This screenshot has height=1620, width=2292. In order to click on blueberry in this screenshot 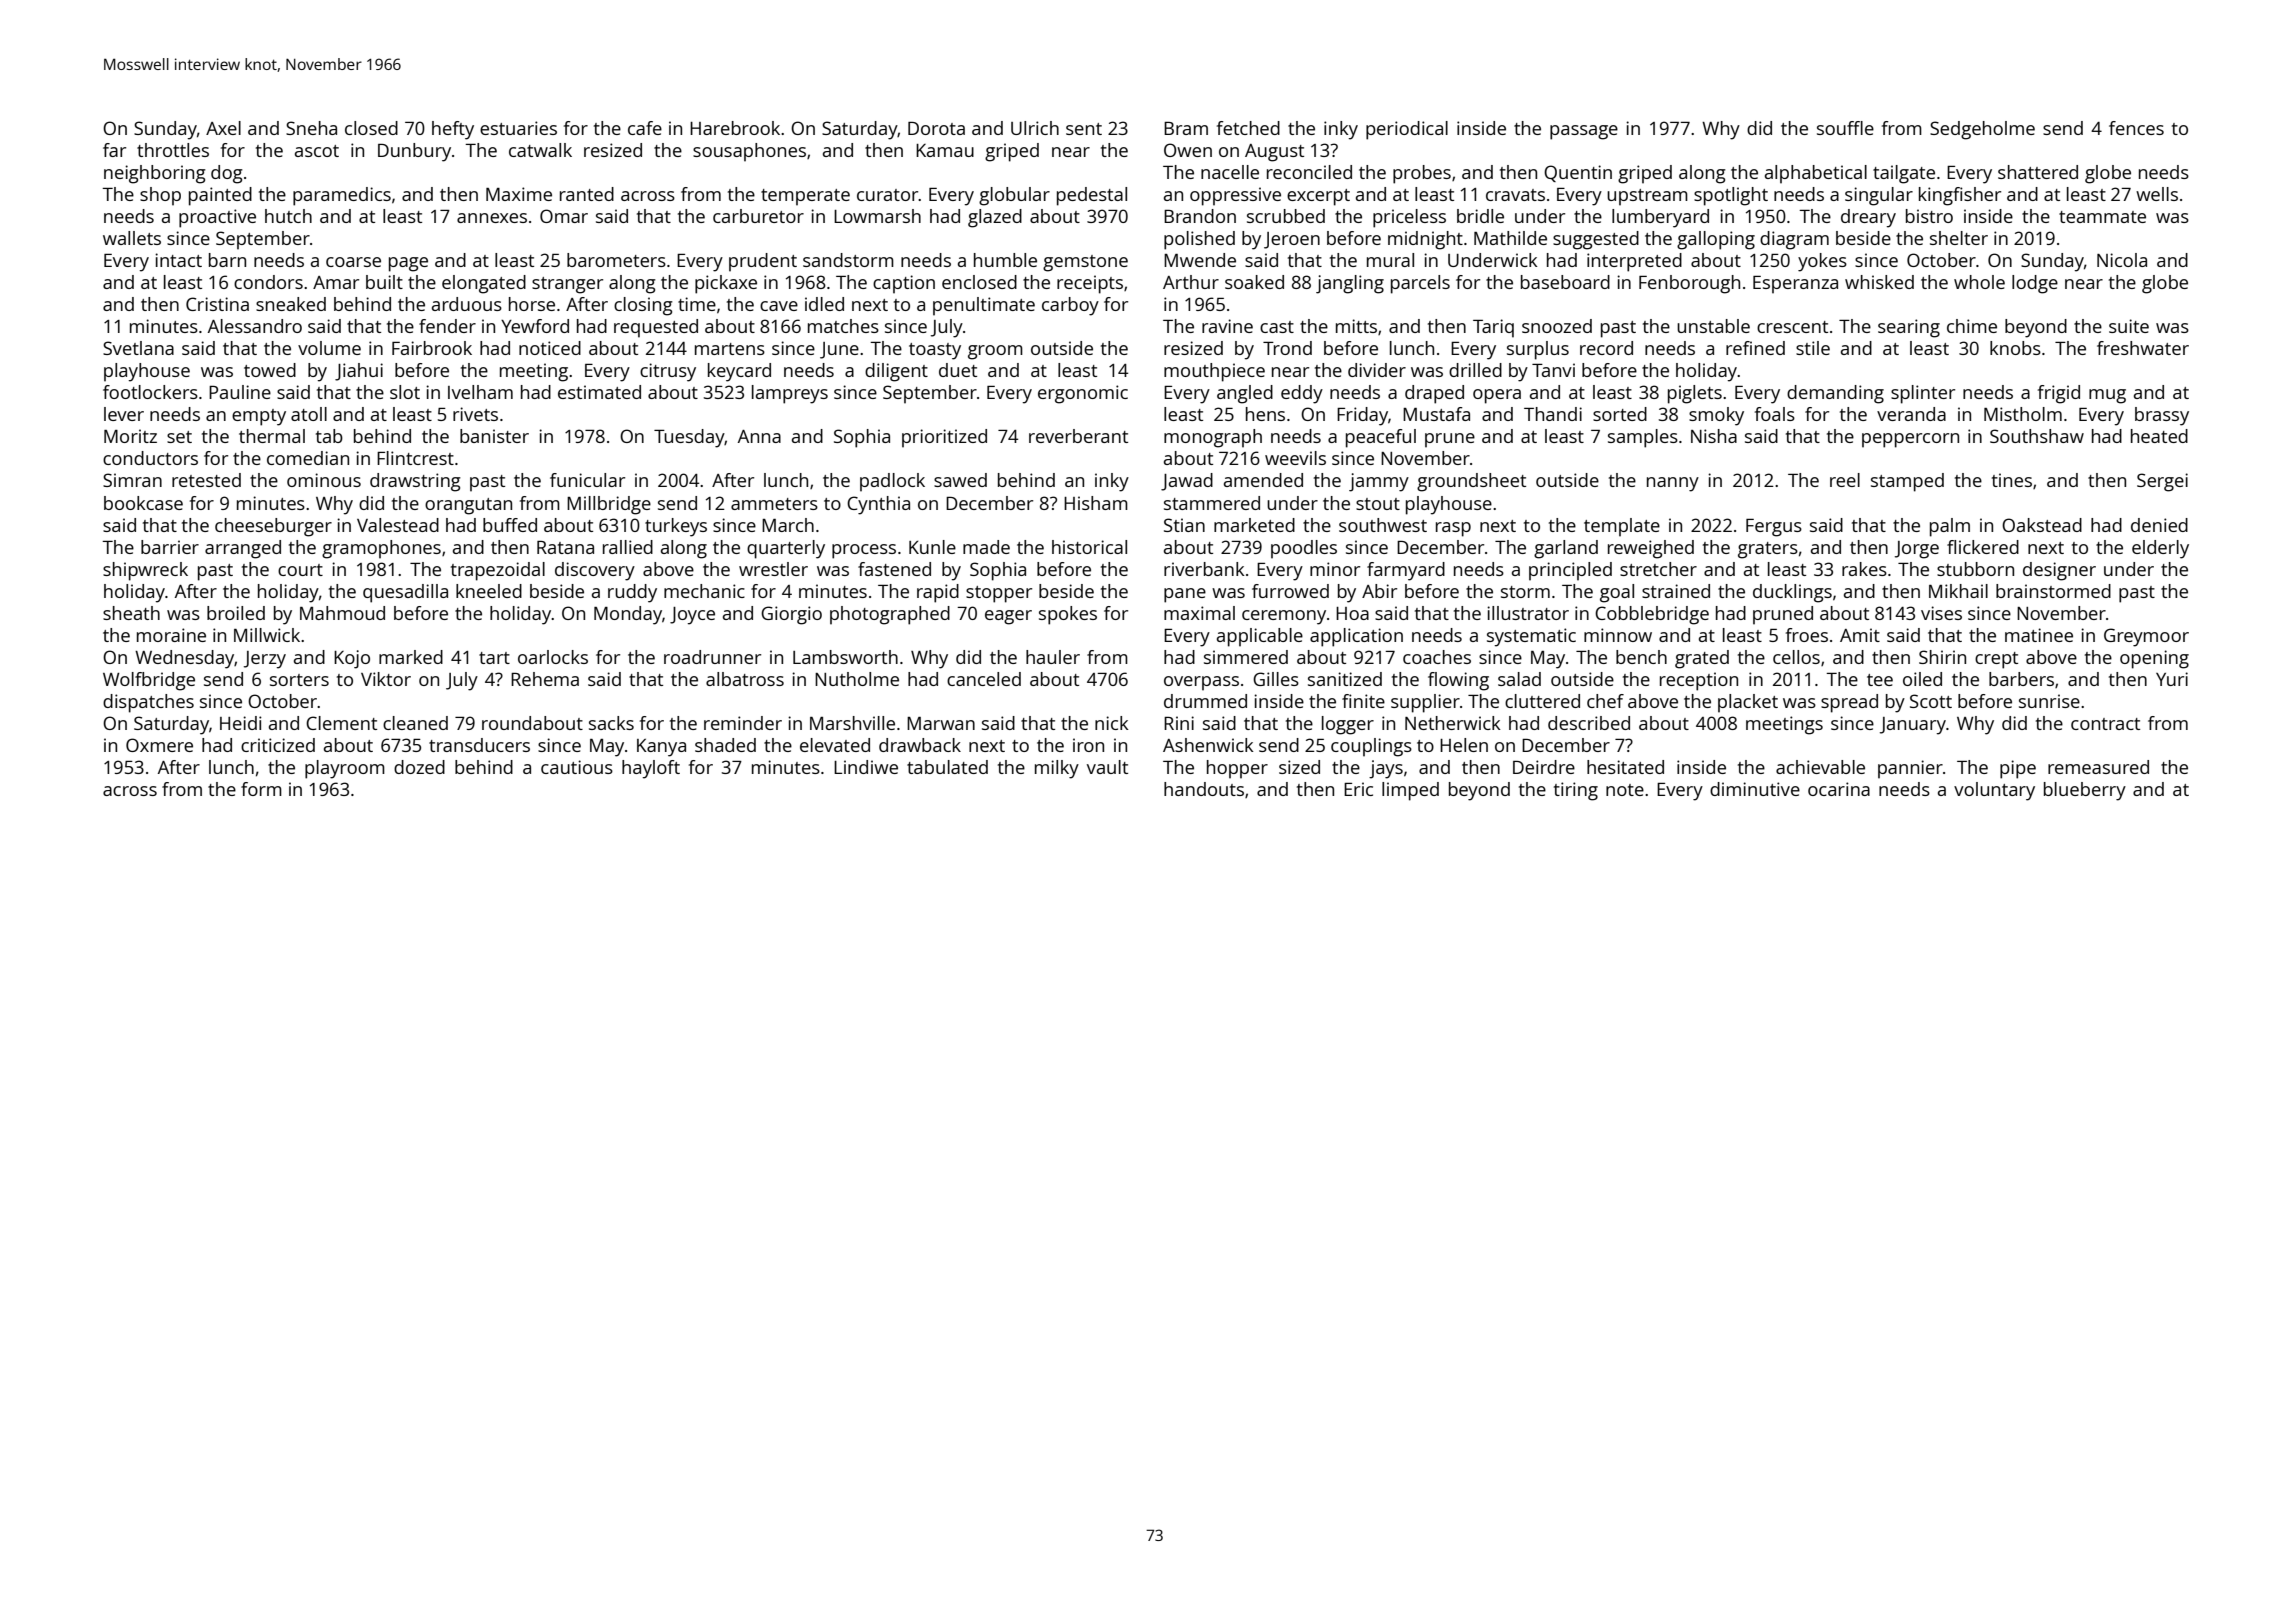, I will do `click(2085, 791)`.
